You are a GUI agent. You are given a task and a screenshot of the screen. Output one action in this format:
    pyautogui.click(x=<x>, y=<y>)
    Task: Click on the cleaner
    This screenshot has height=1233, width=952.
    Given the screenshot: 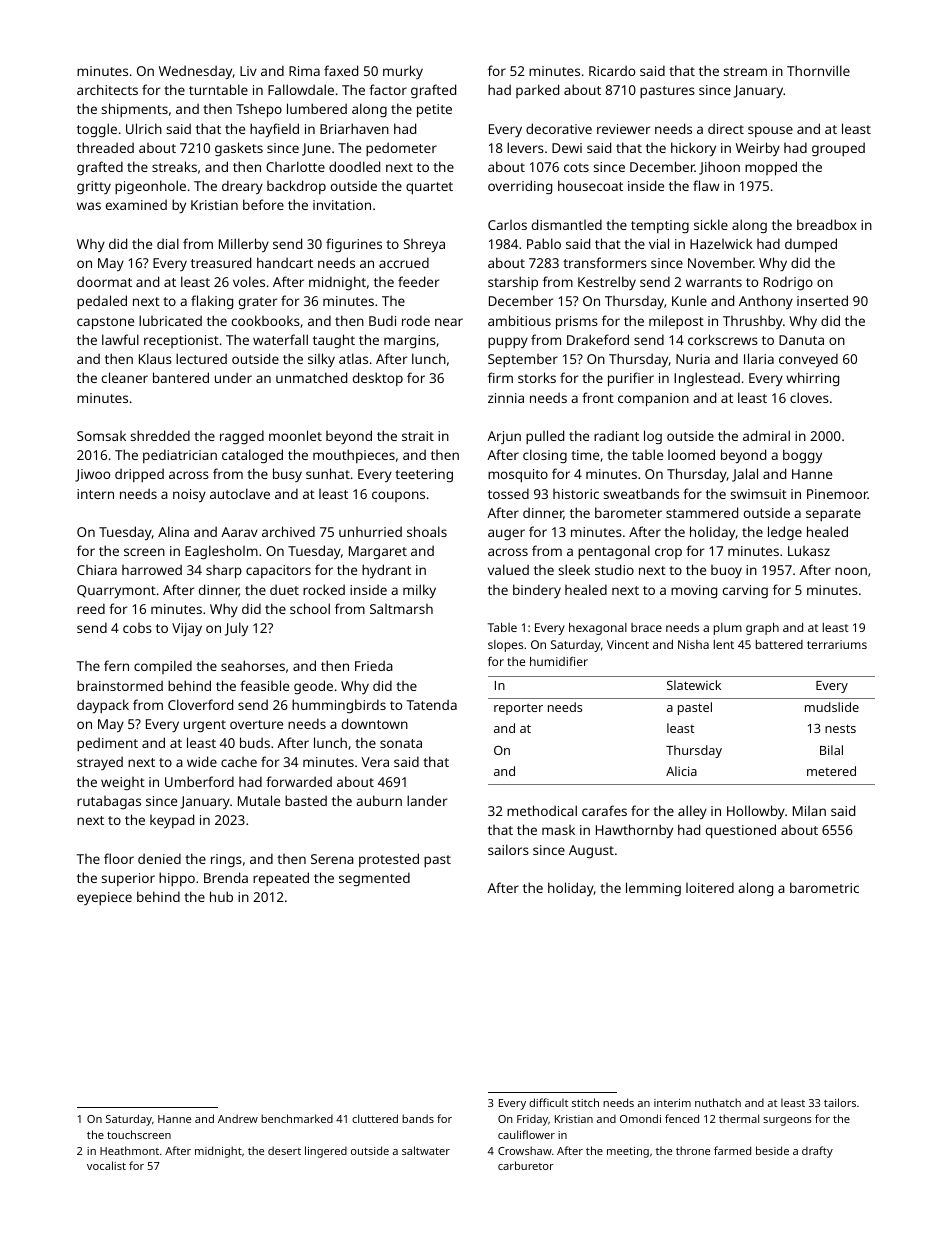 What is the action you would take?
    pyautogui.click(x=125, y=377)
